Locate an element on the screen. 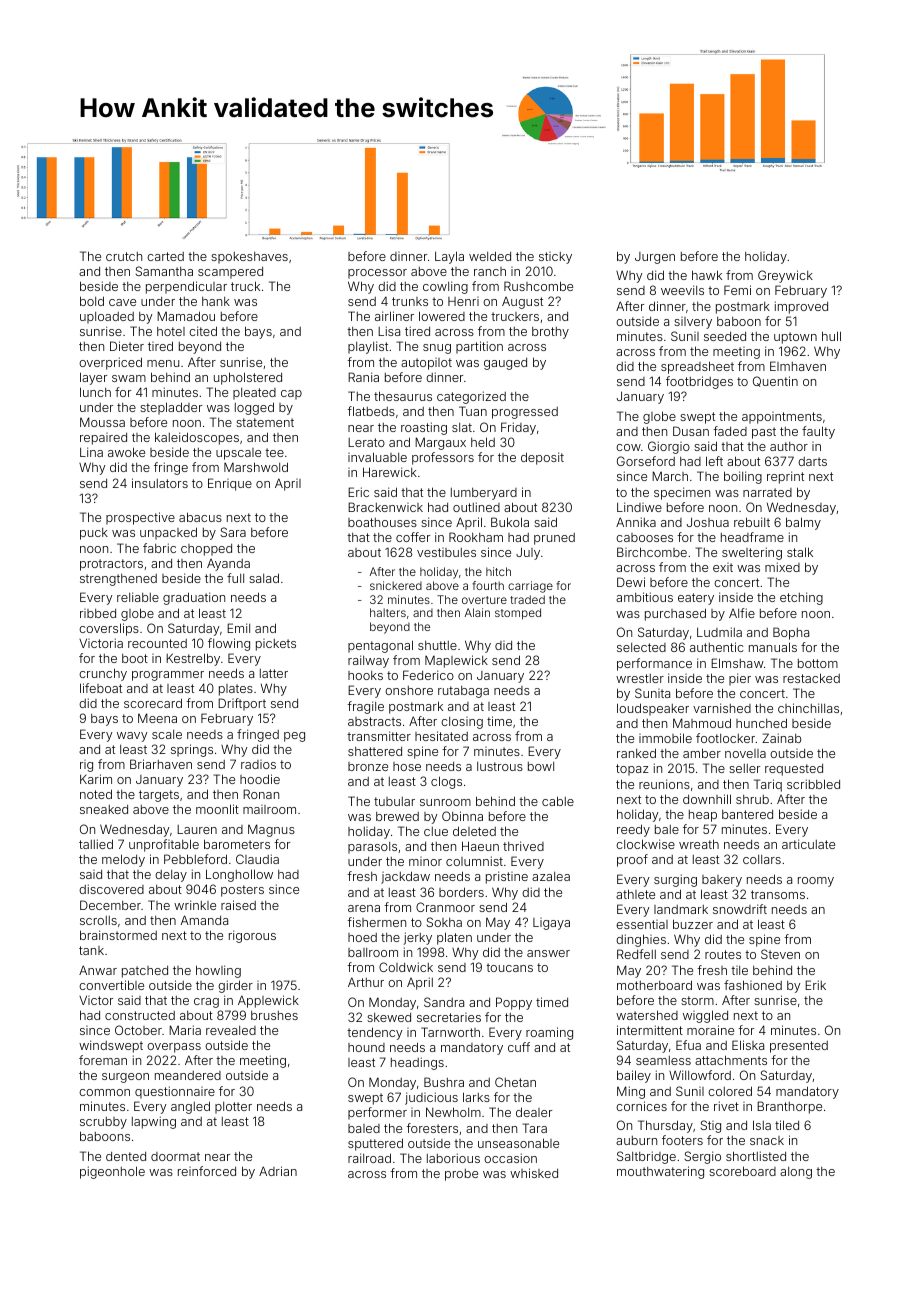  dinghies is located at coordinates (641, 940).
